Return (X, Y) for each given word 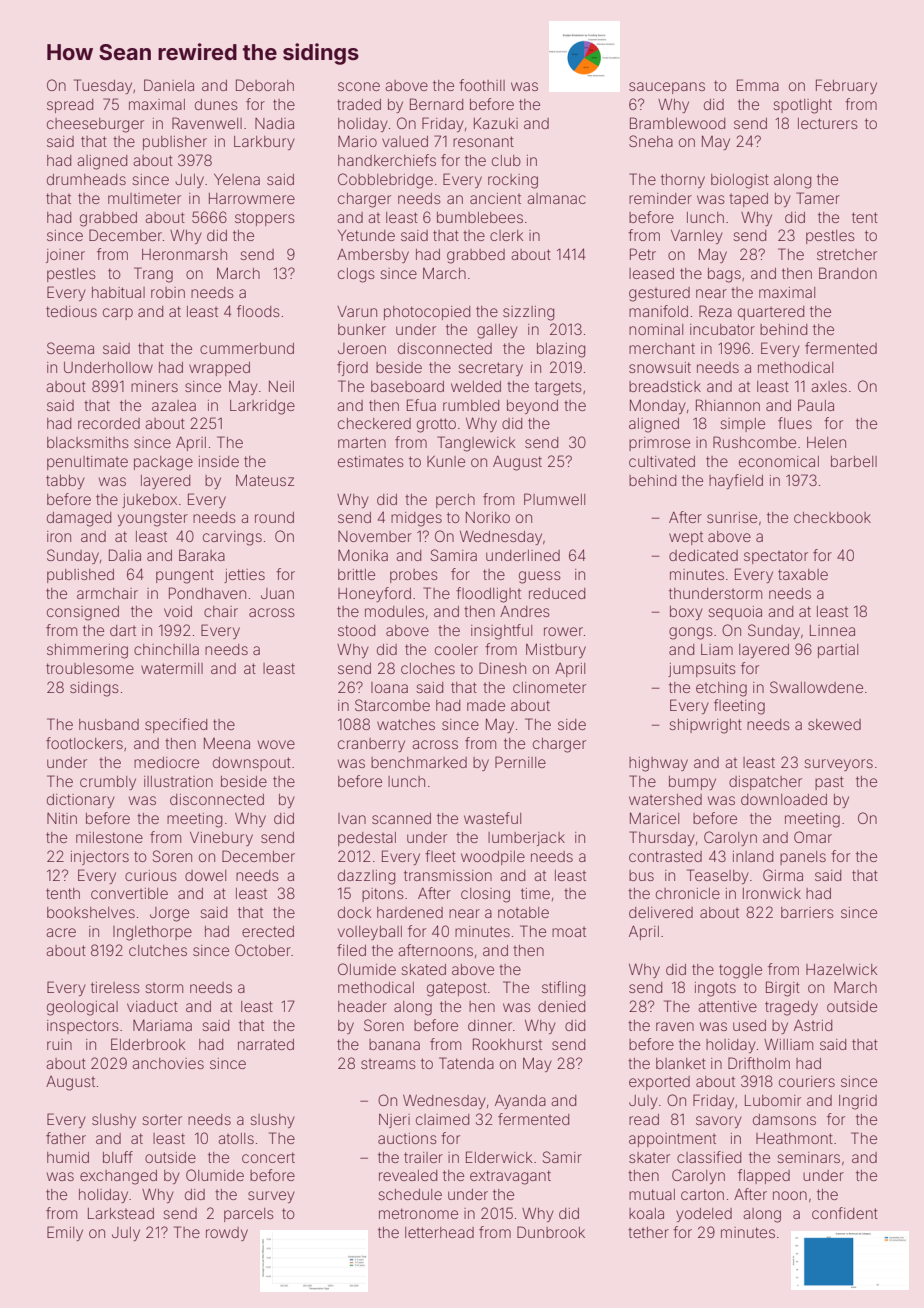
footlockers (84, 743)
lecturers (828, 123)
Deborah (265, 85)
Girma (783, 875)
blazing (561, 350)
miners (154, 386)
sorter (162, 1120)
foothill (482, 85)
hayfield (736, 481)
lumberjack (526, 839)
